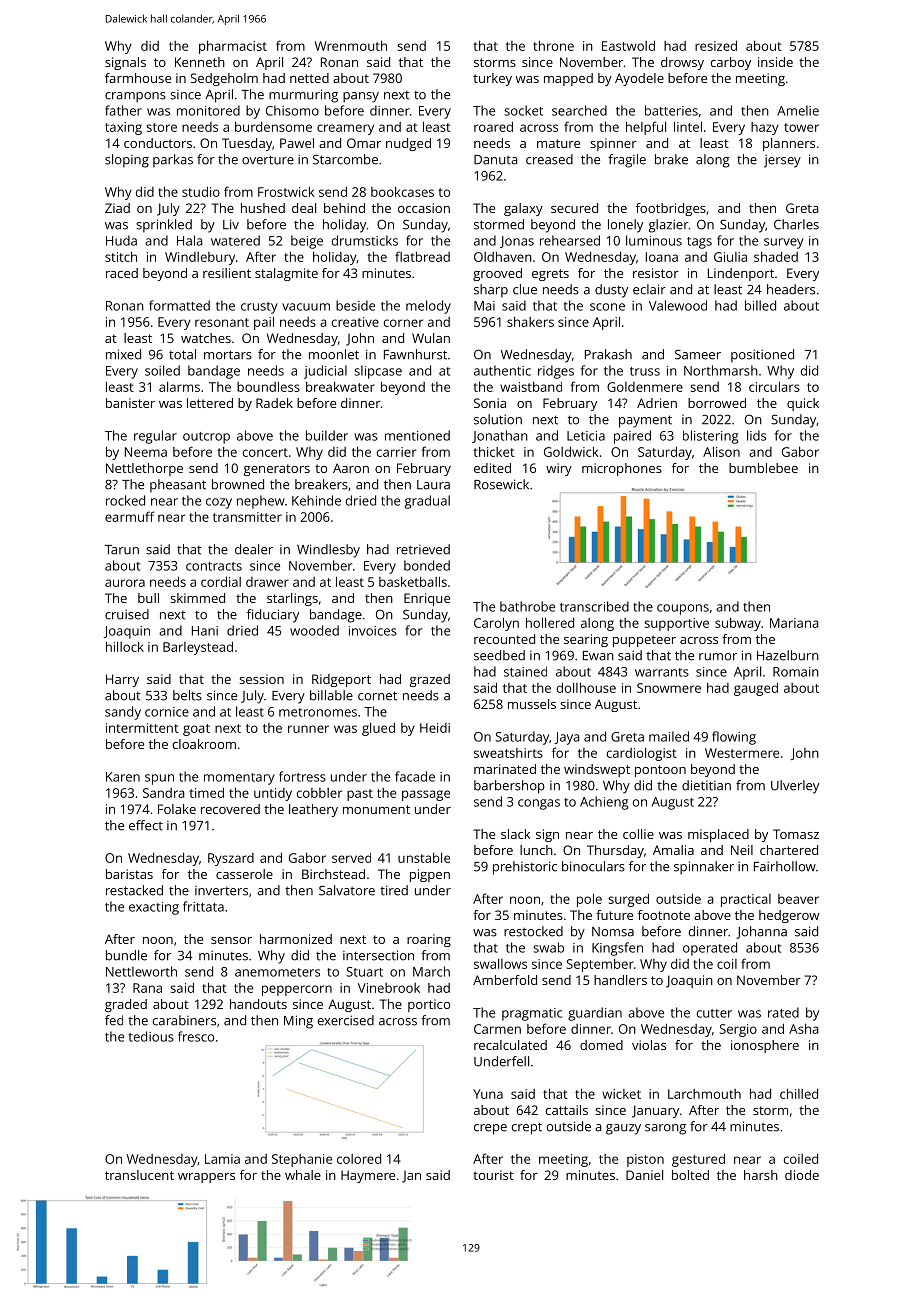 The image size is (924, 1308). What do you see at coordinates (427, 565) in the document?
I see `bonded` at bounding box center [427, 565].
